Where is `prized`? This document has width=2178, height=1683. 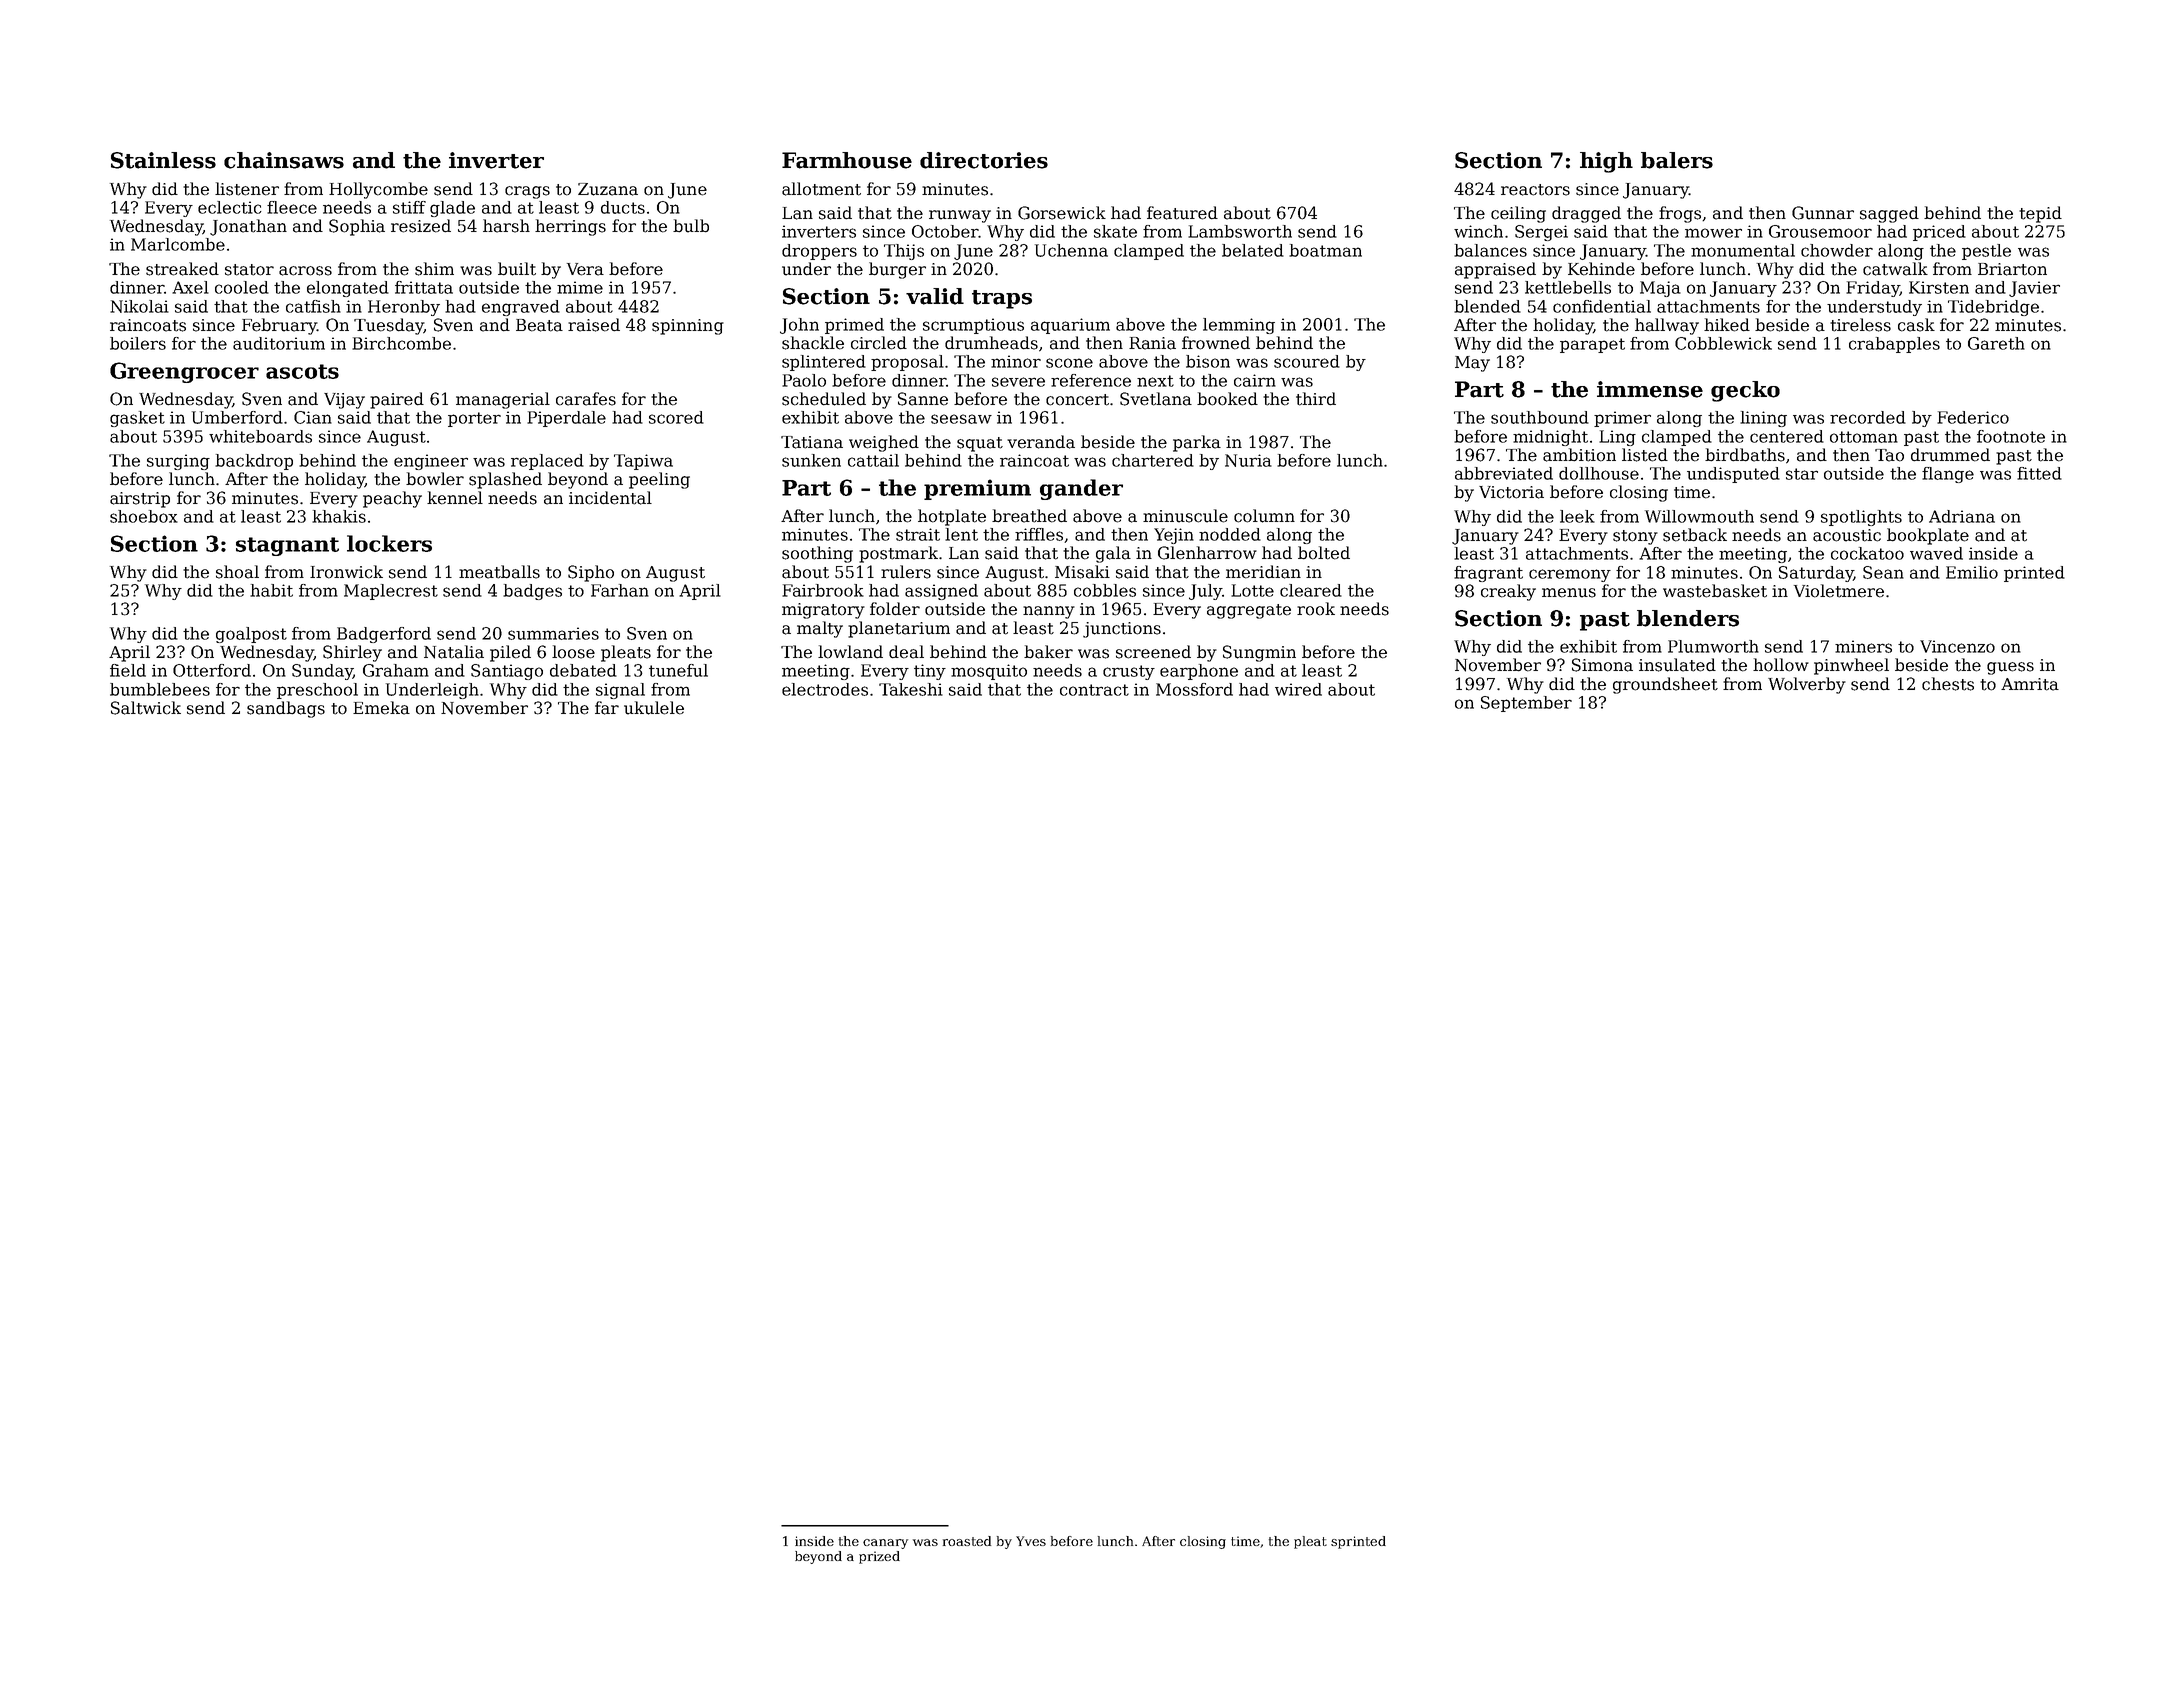 prized is located at coordinates (879, 1557).
